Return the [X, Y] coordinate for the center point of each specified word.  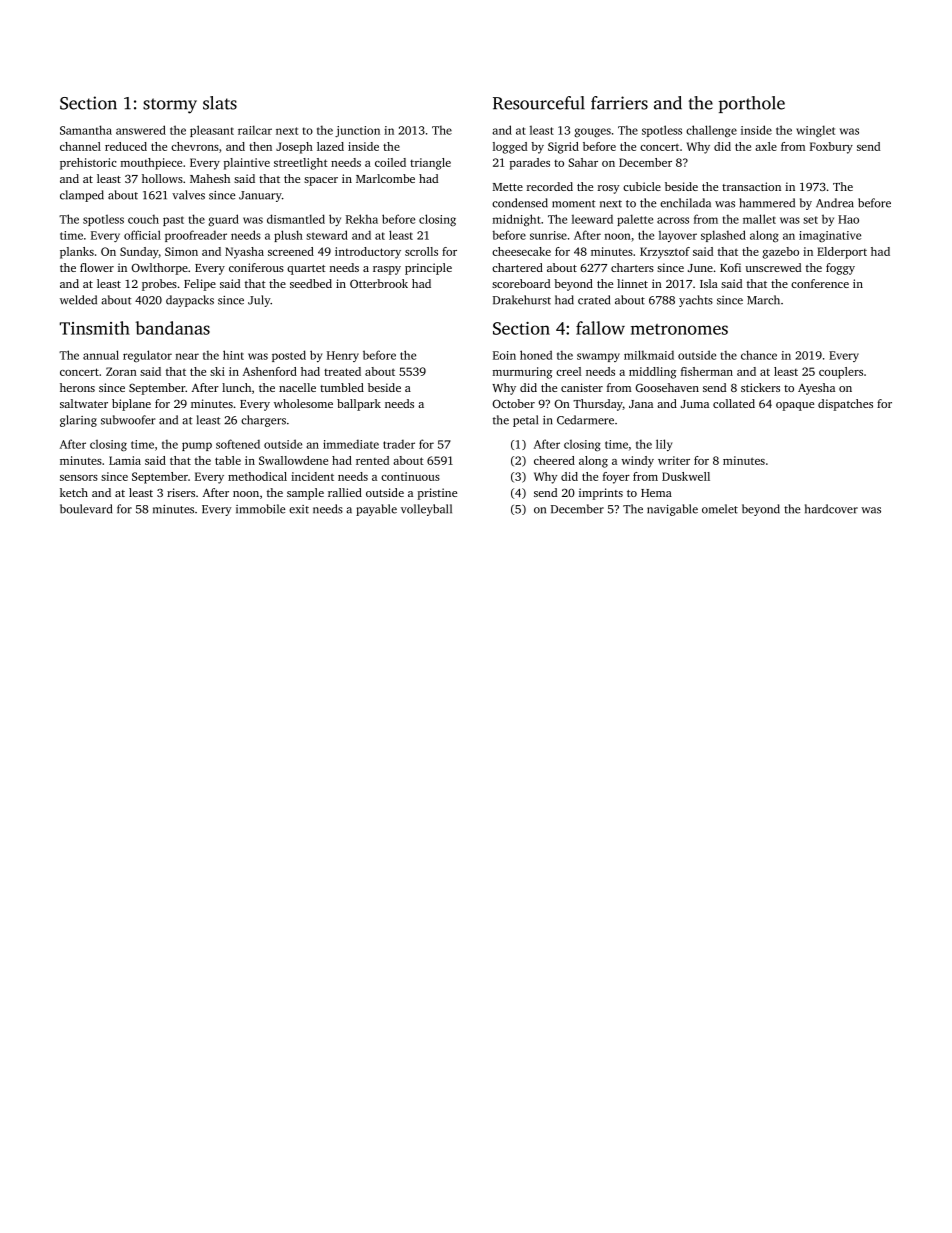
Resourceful [539, 103]
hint [233, 355]
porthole [752, 104]
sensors [79, 478]
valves [188, 195]
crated [594, 300]
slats [220, 103]
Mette [508, 187]
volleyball [426, 510]
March [763, 300]
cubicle [642, 186]
